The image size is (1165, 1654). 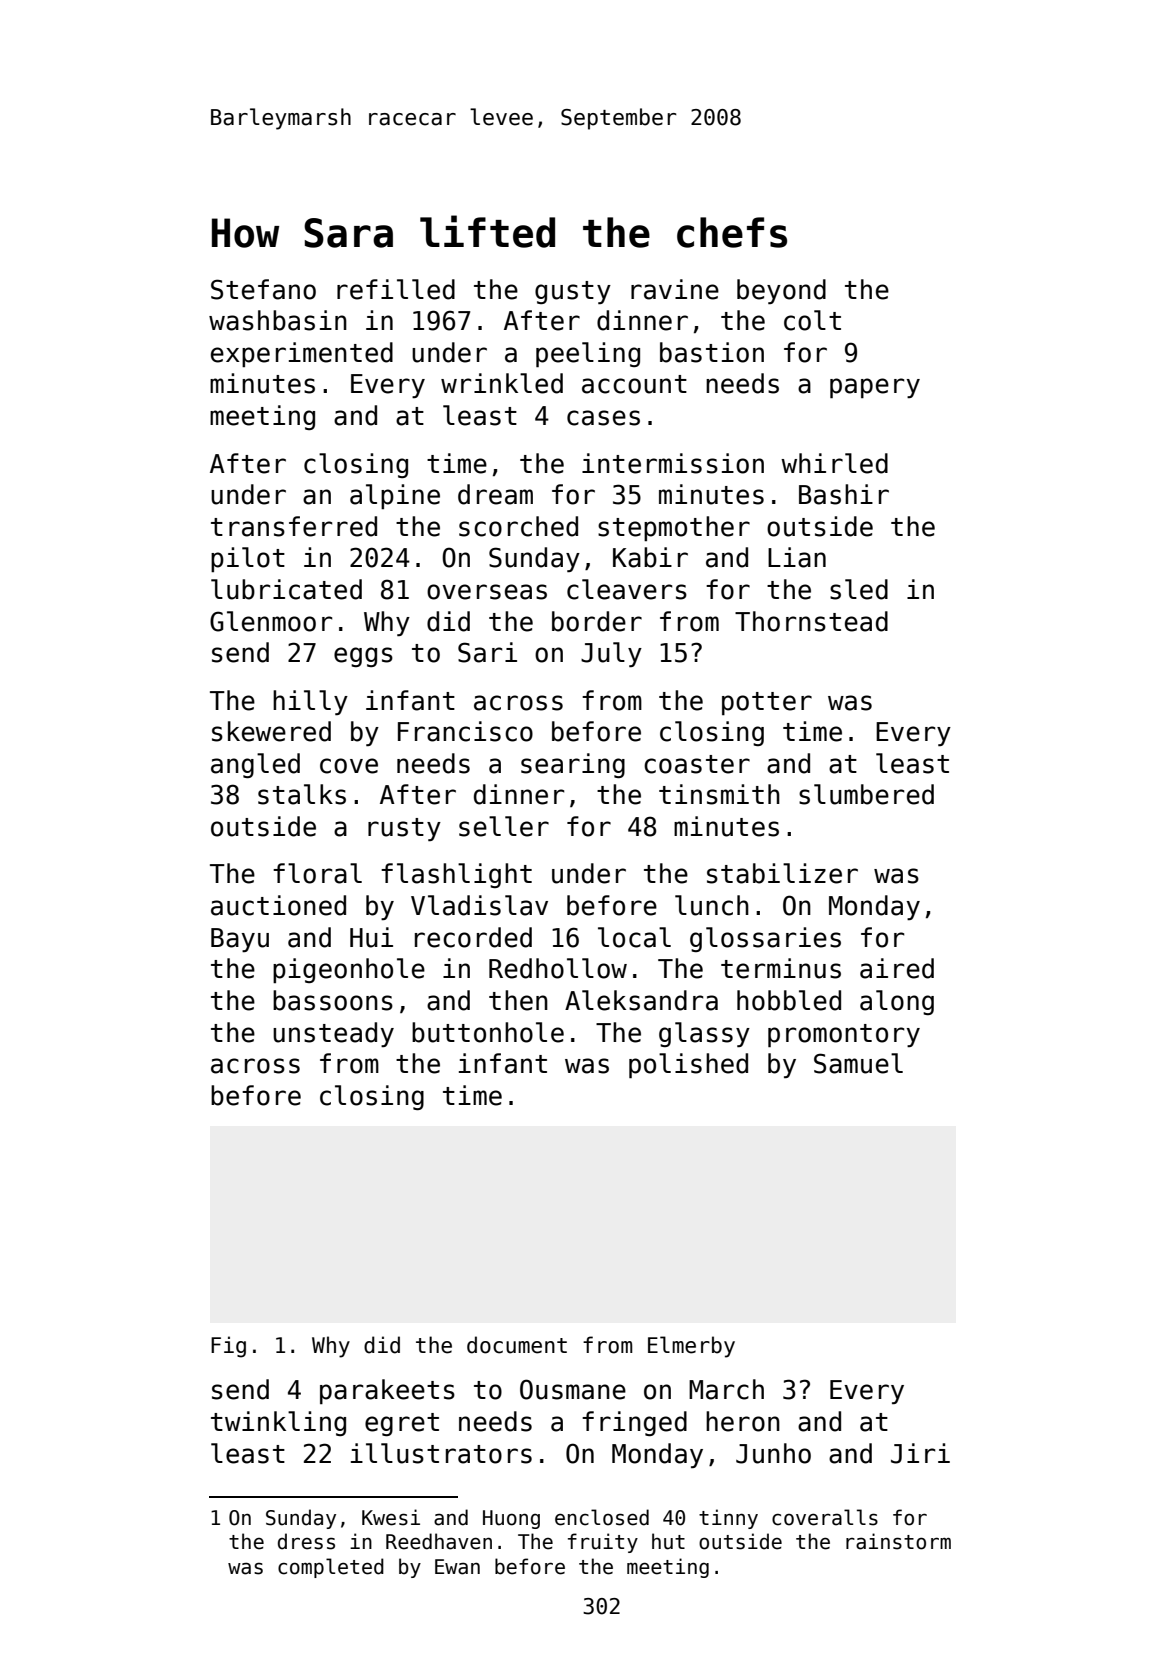 What do you see at coordinates (465, 731) in the screenshot?
I see `Francisco` at bounding box center [465, 731].
